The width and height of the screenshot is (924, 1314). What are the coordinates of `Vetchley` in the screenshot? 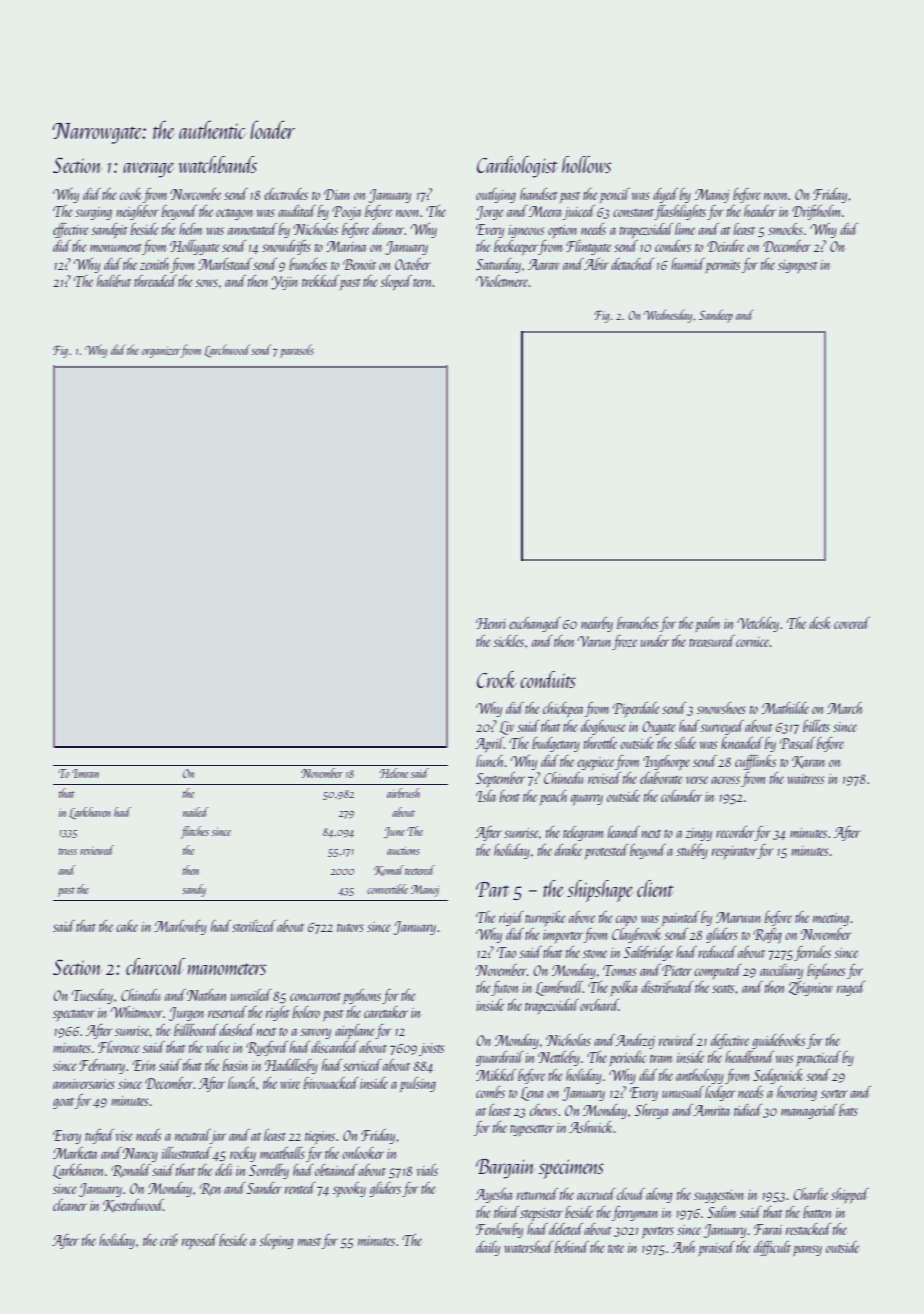 It's located at (758, 624).
